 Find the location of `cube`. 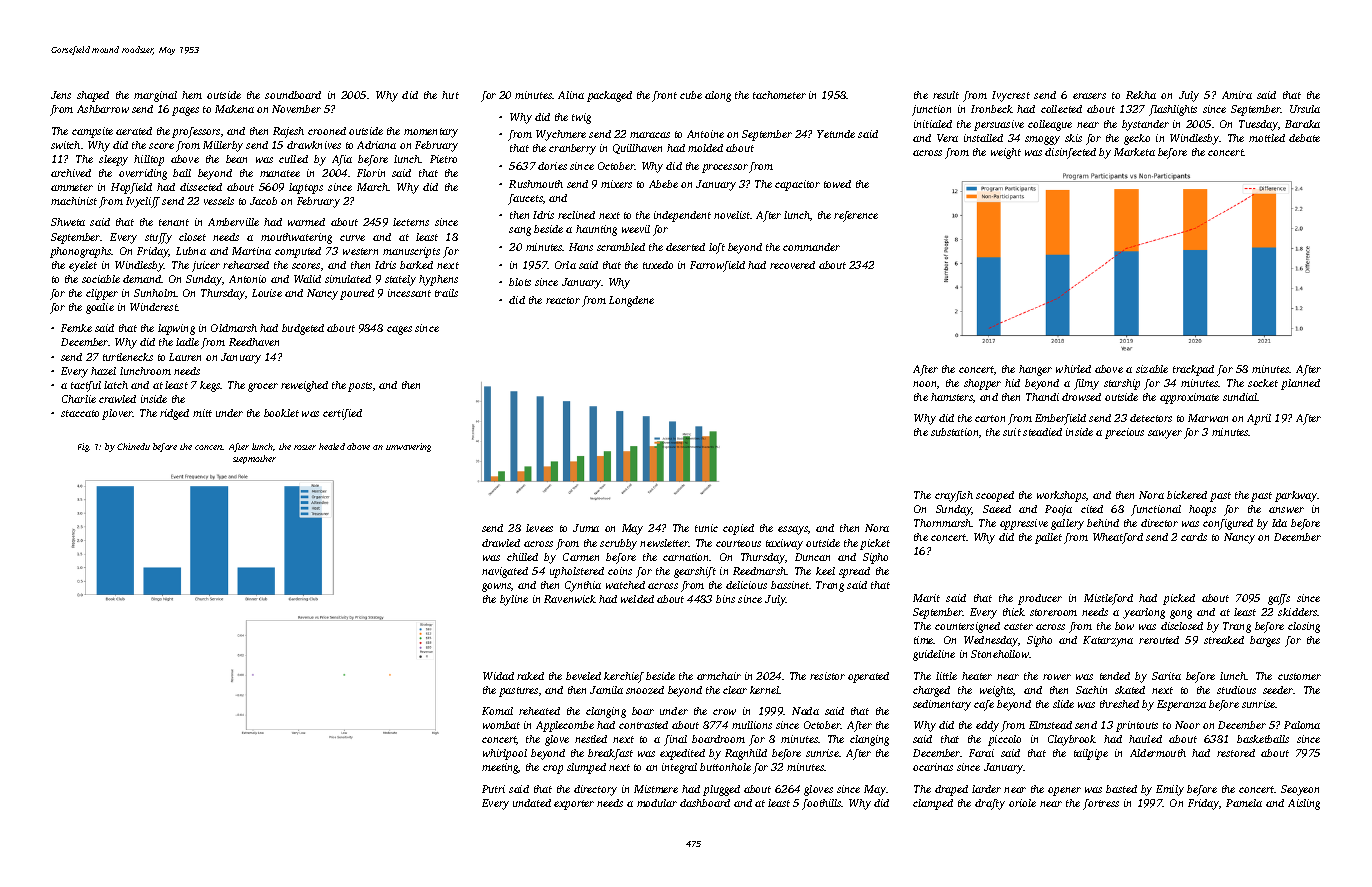

cube is located at coordinates (691, 95).
